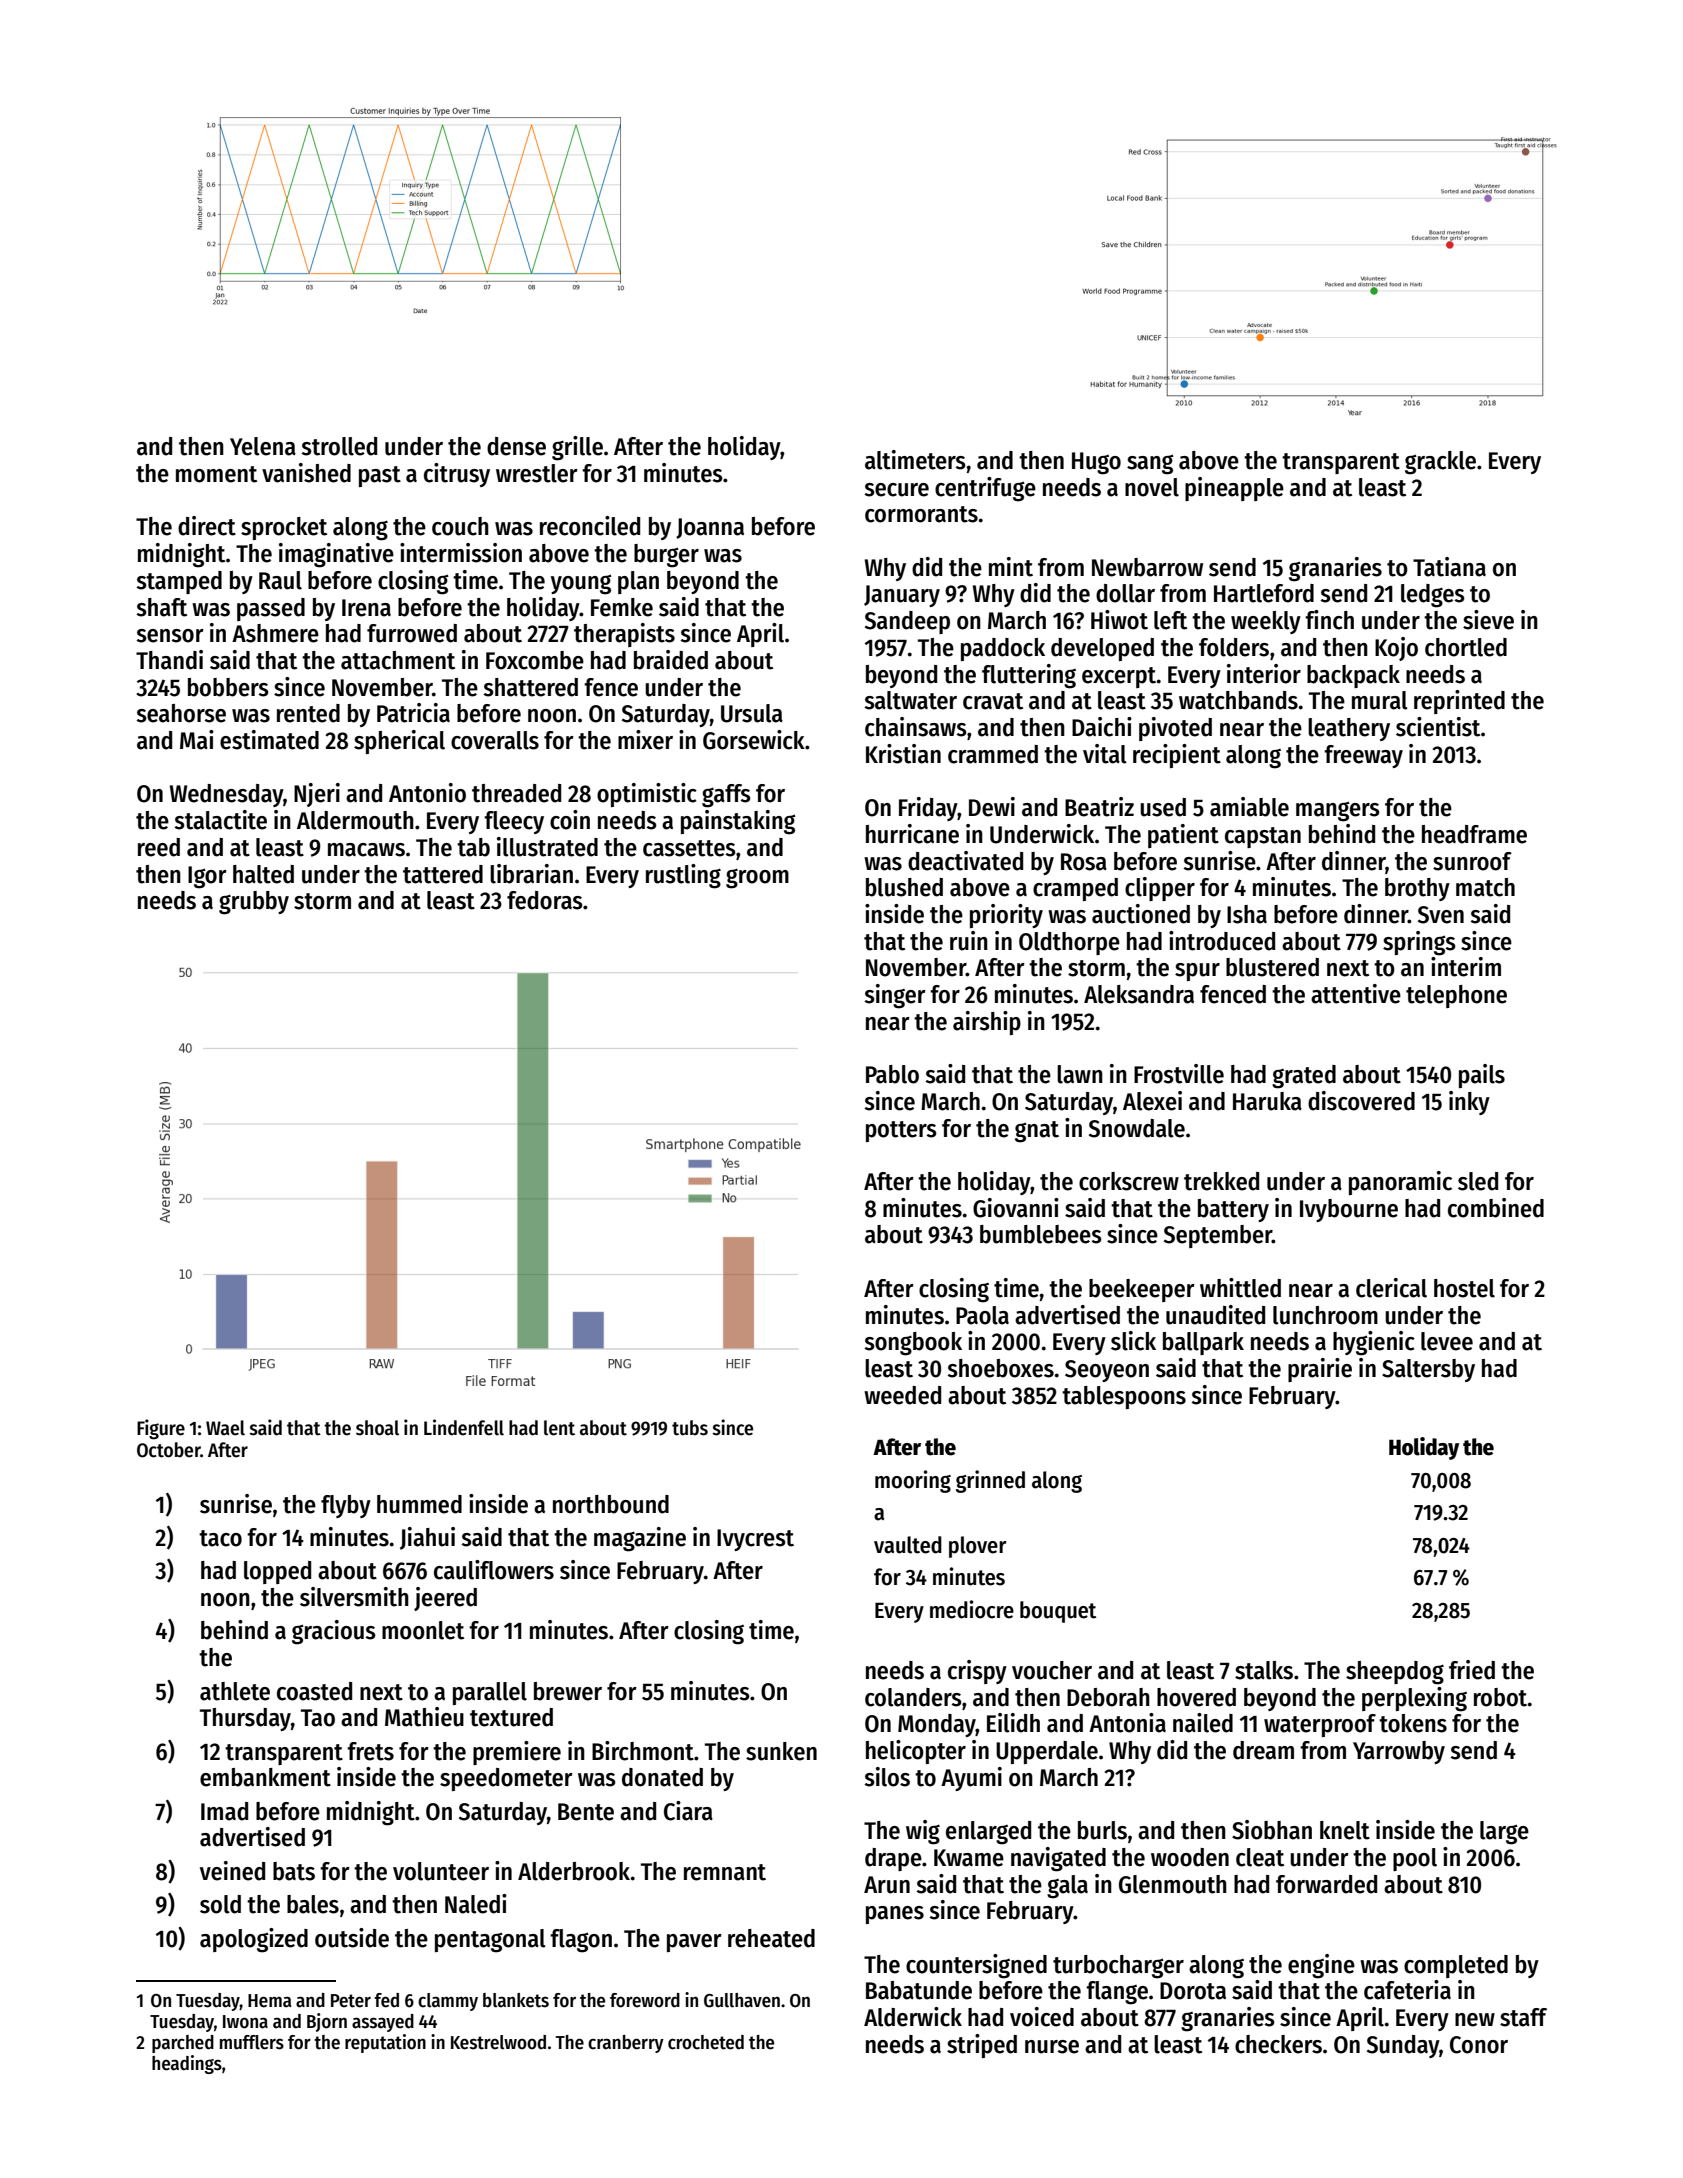  I want to click on engine, so click(1321, 1966).
